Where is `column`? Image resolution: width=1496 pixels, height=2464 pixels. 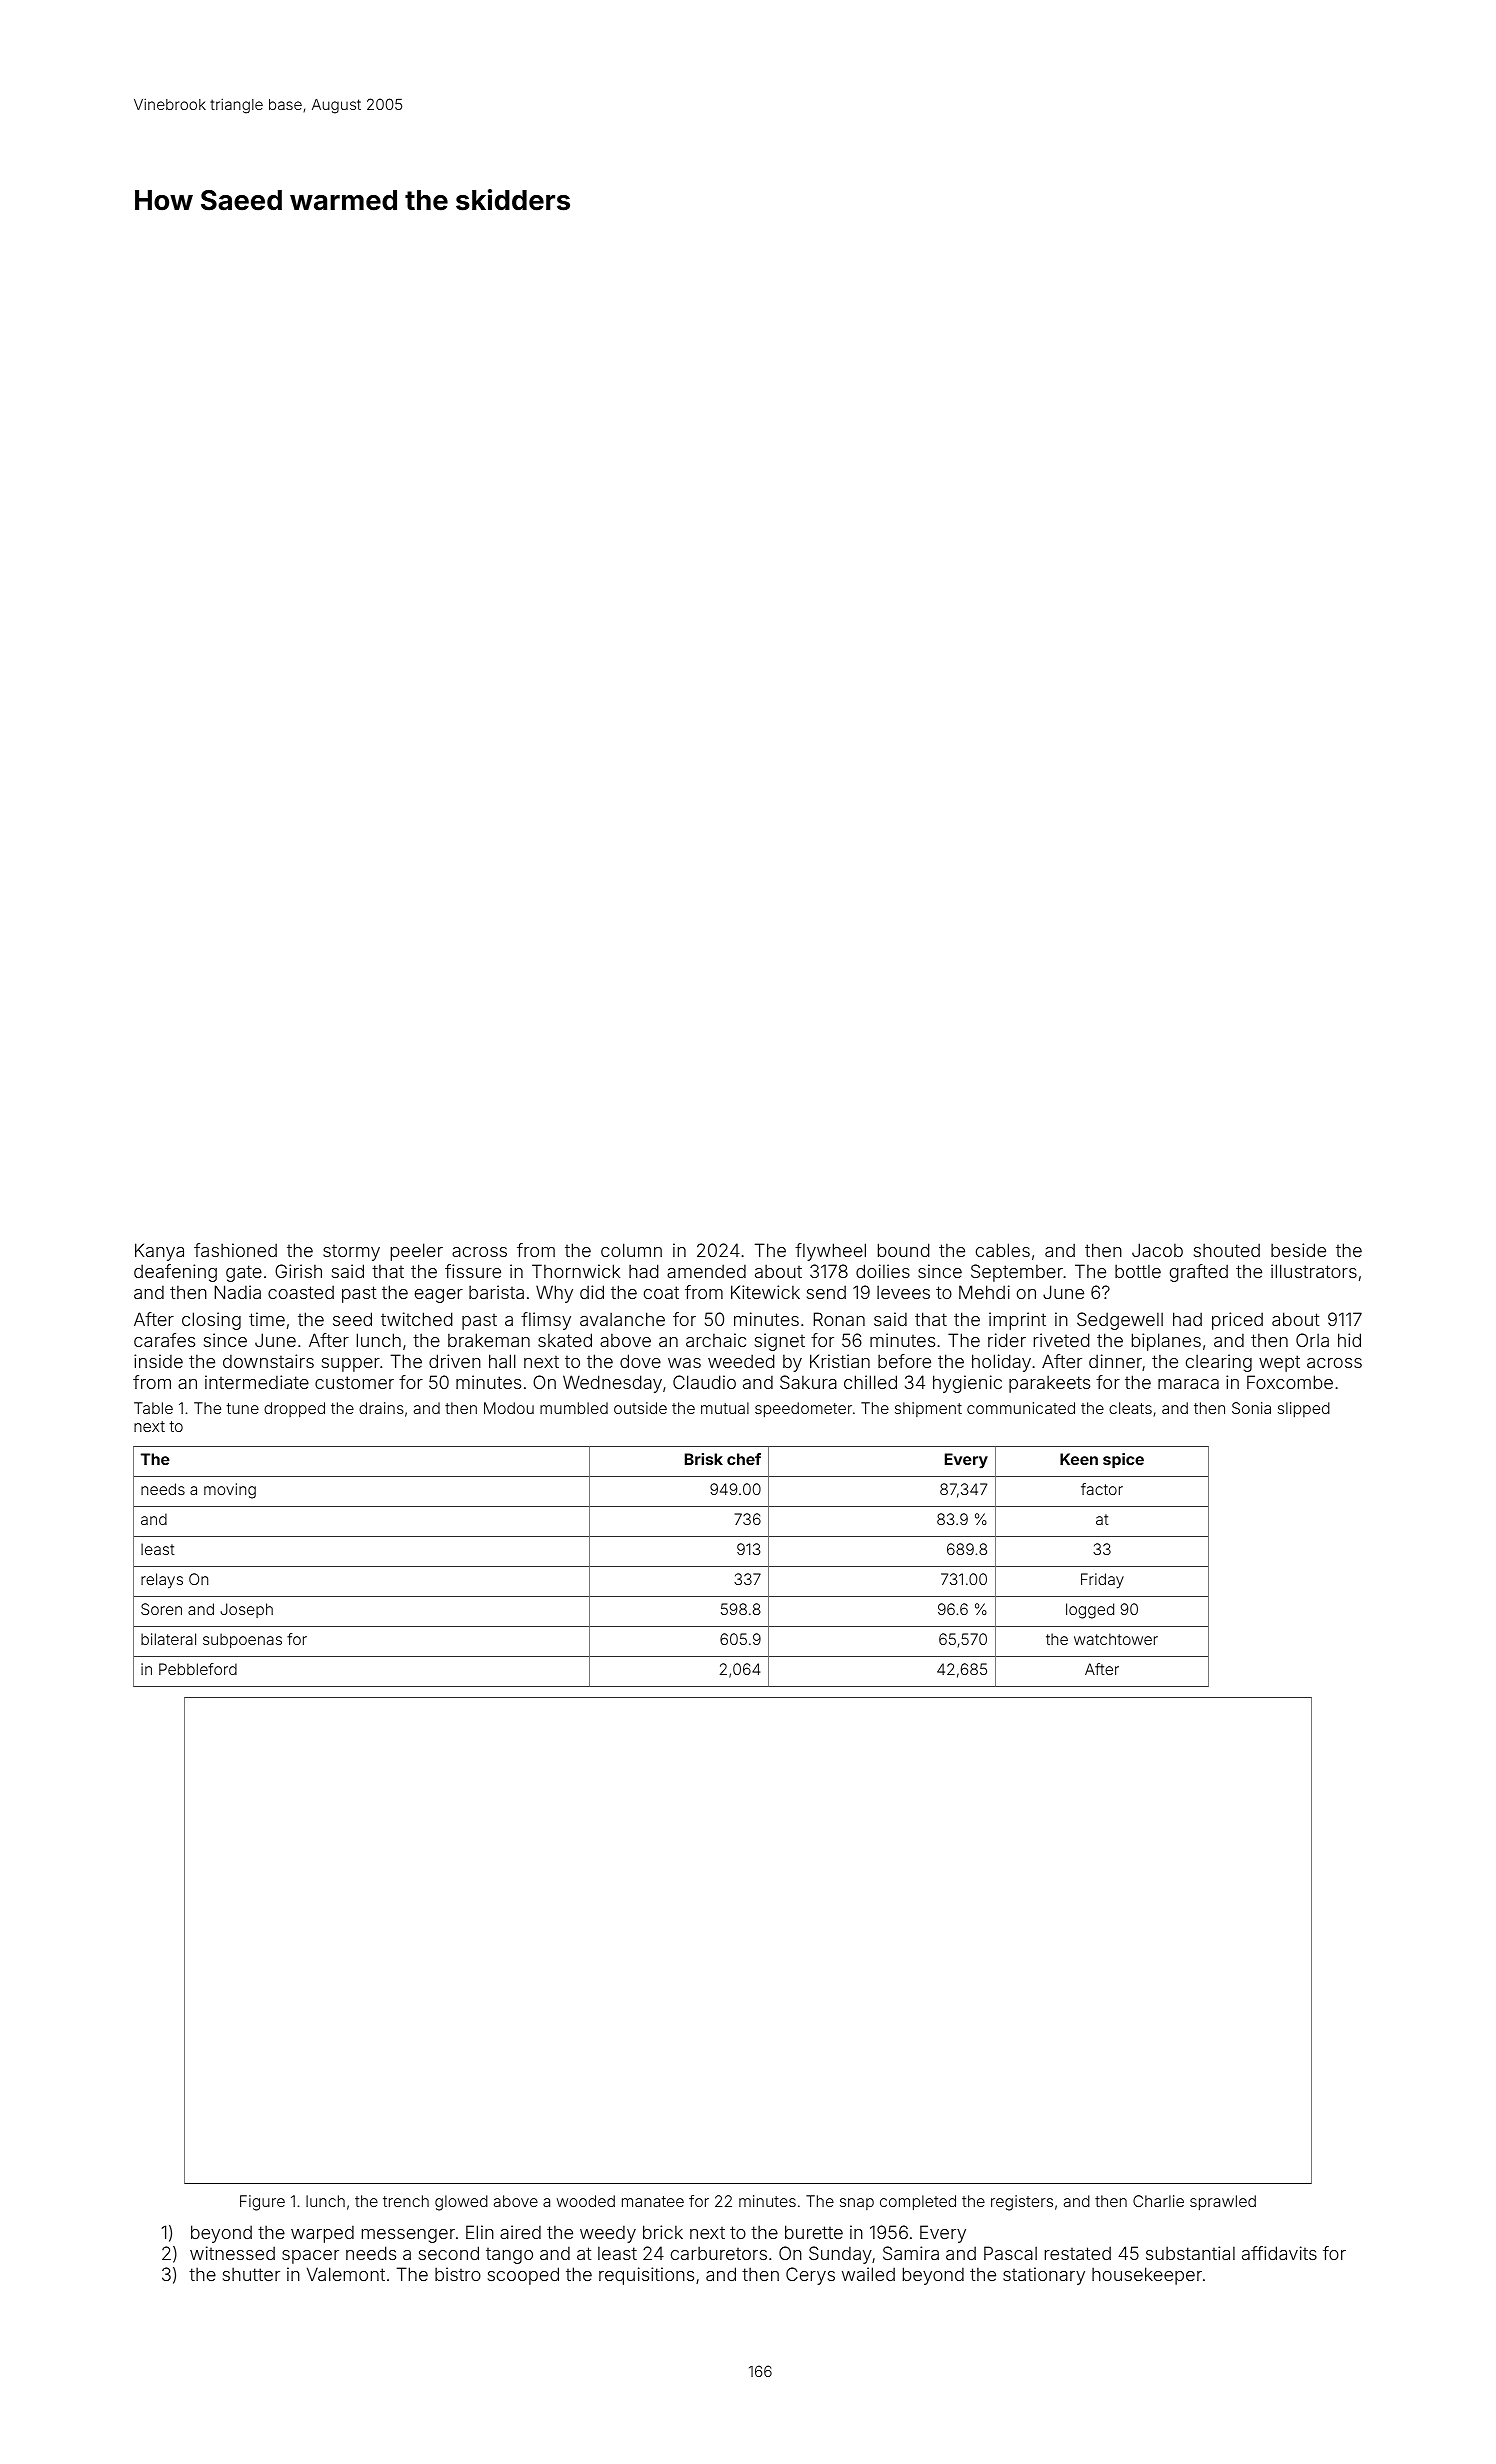 column is located at coordinates (631, 1250).
